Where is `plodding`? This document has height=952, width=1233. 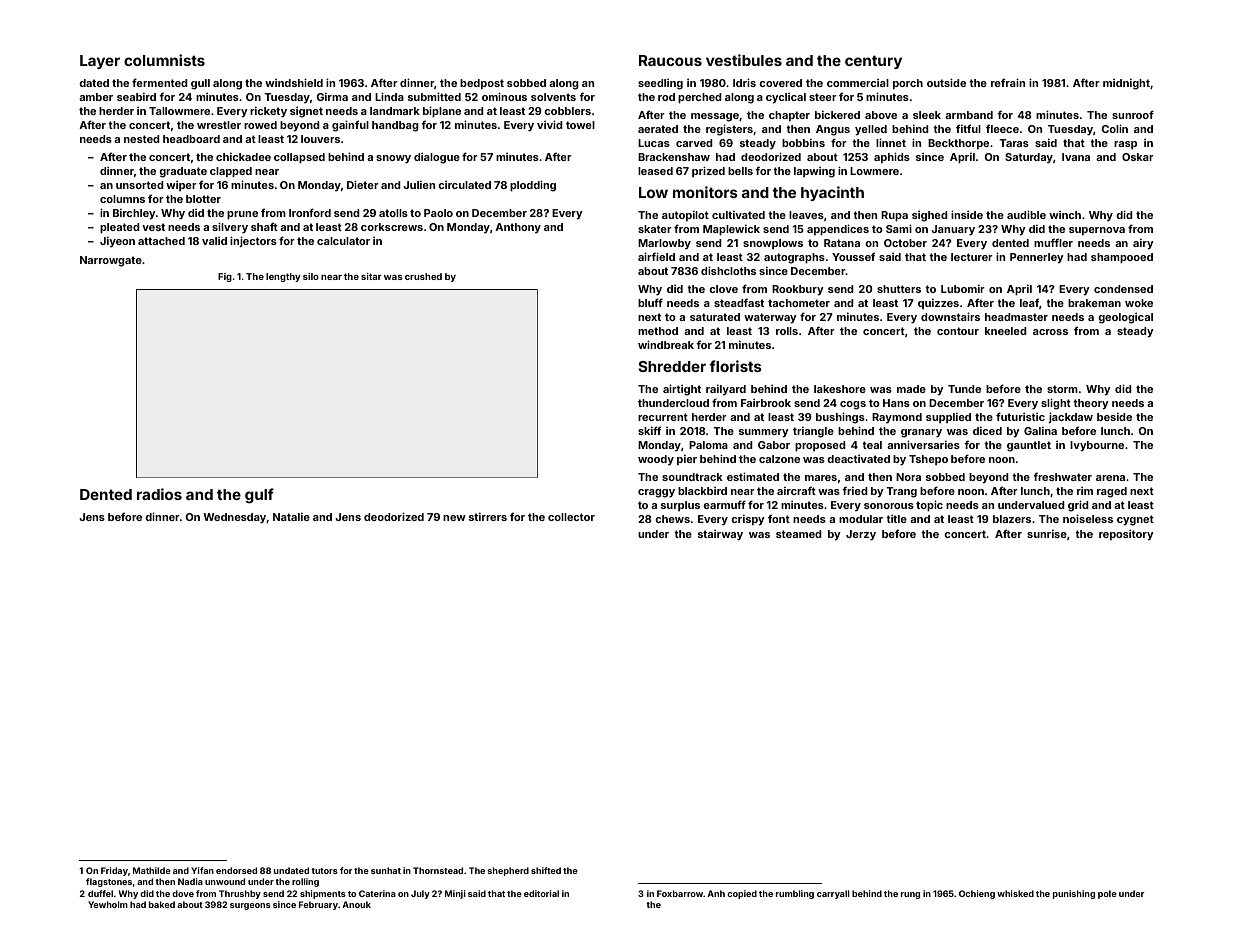
plodding is located at coordinates (533, 186).
